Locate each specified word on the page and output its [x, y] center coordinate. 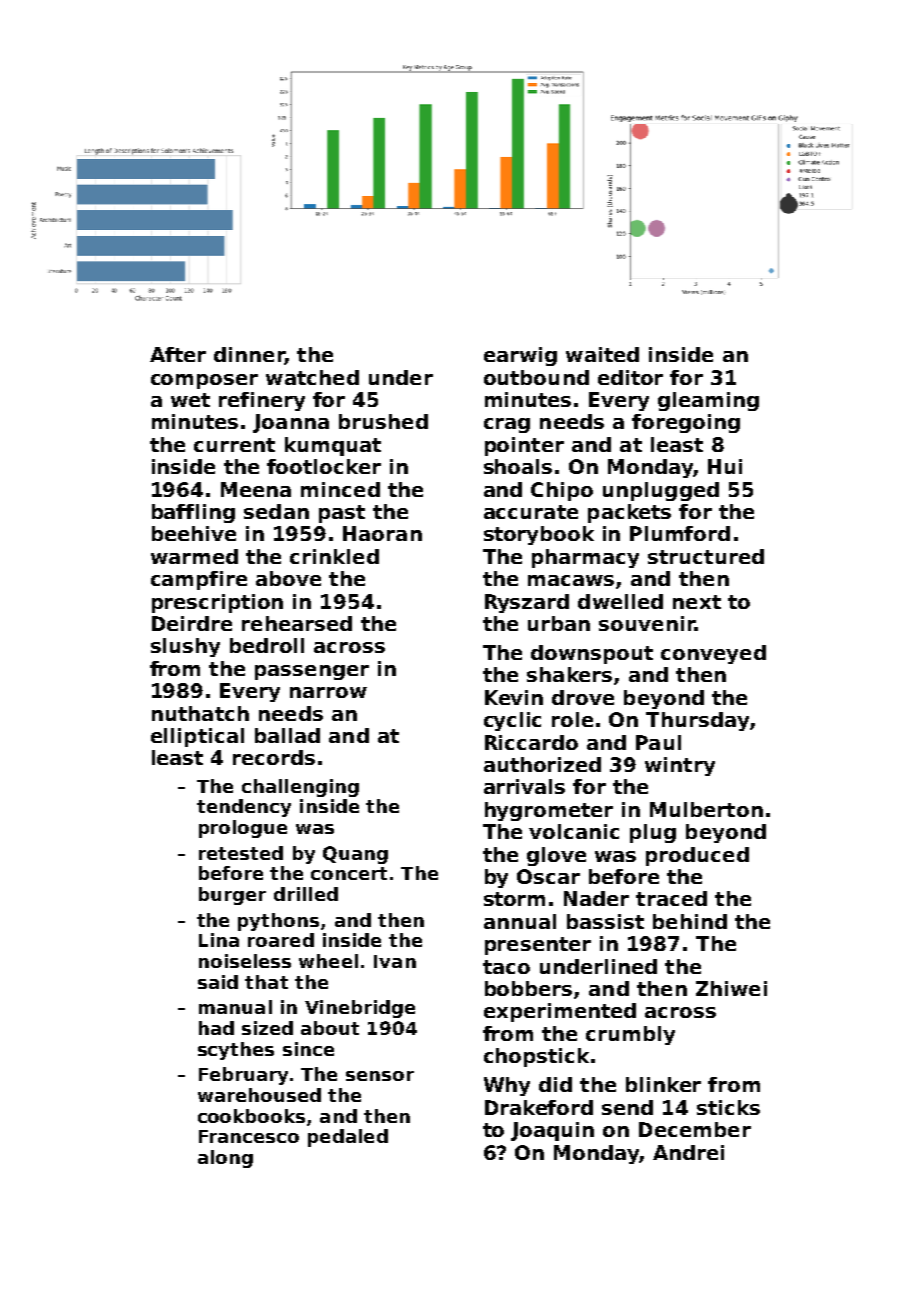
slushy [185, 647]
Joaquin [552, 1131]
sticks [728, 1107]
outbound [536, 377]
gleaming [708, 401]
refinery [262, 401]
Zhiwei [731, 988]
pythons [278, 922]
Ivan [395, 961]
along [225, 1159]
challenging [300, 788]
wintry [680, 766]
